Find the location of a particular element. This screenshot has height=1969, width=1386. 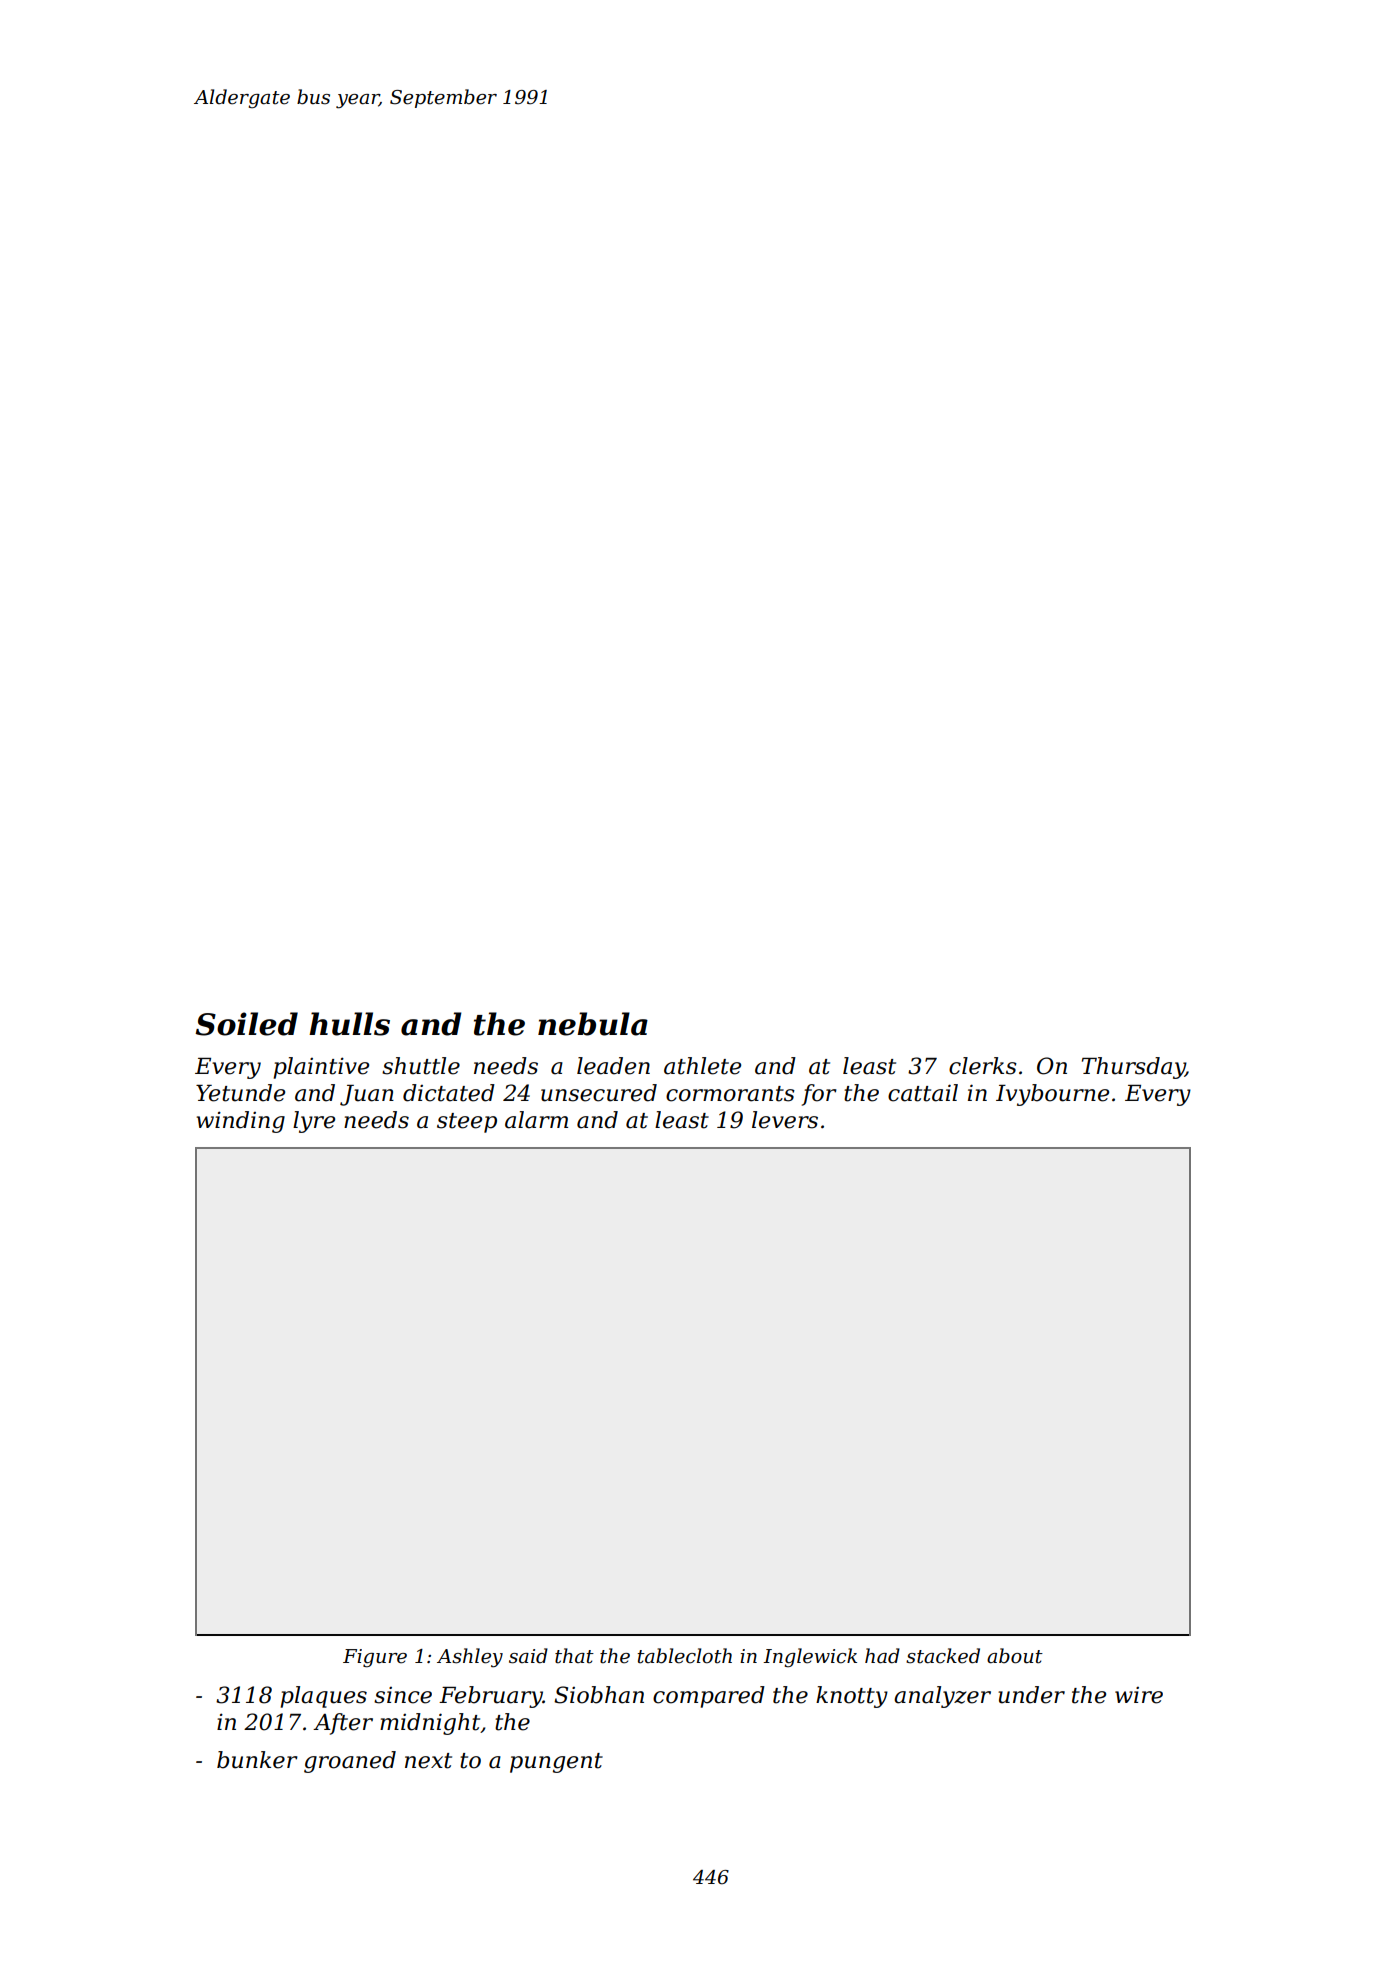

alarm is located at coordinates (536, 1120).
